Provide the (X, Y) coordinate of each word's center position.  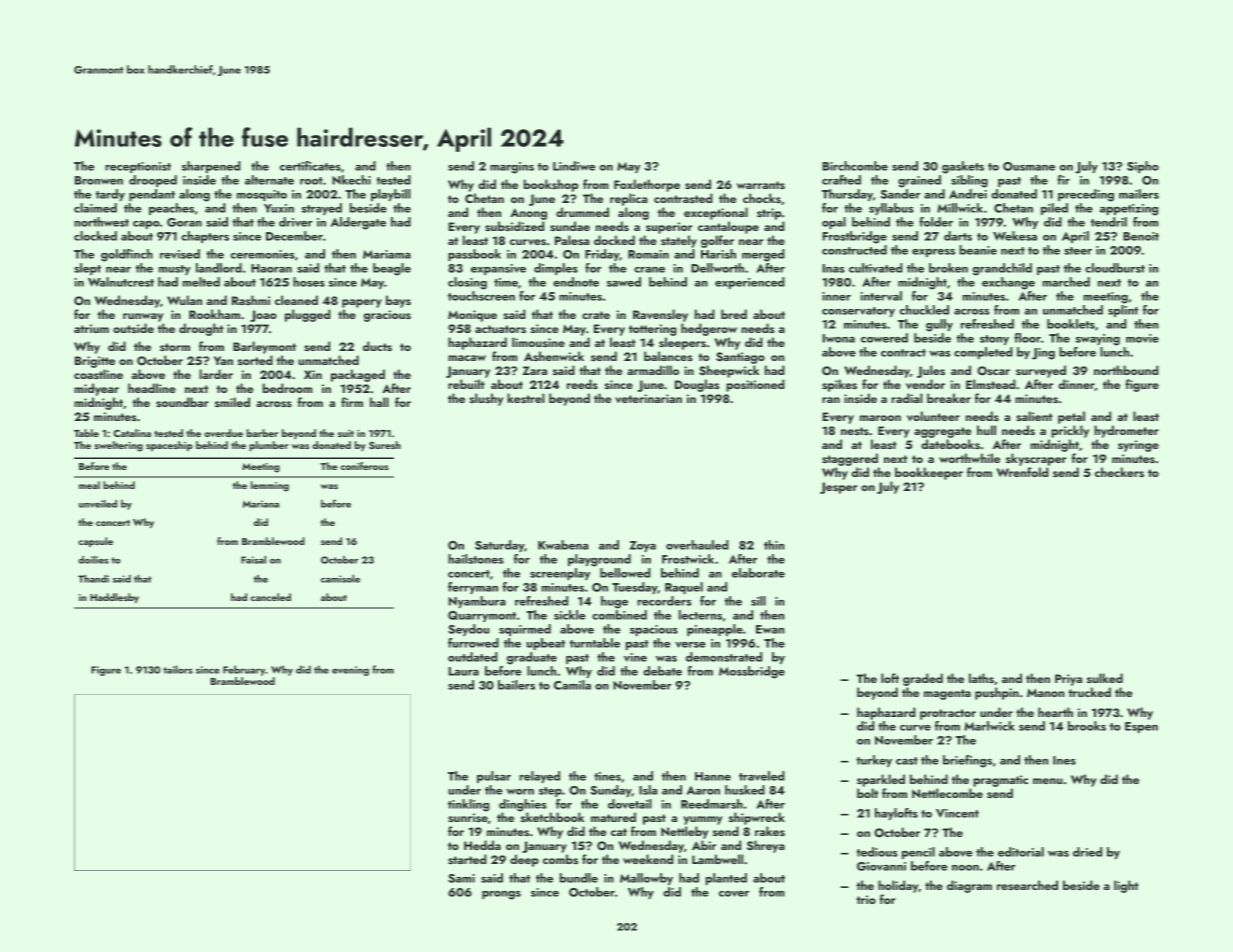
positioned (755, 385)
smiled (232, 402)
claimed (95, 208)
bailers (516, 685)
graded (923, 679)
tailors (178, 669)
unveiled (98, 504)
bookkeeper (929, 473)
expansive (498, 269)
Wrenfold (1023, 472)
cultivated (876, 268)
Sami (461, 878)
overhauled (697, 545)
